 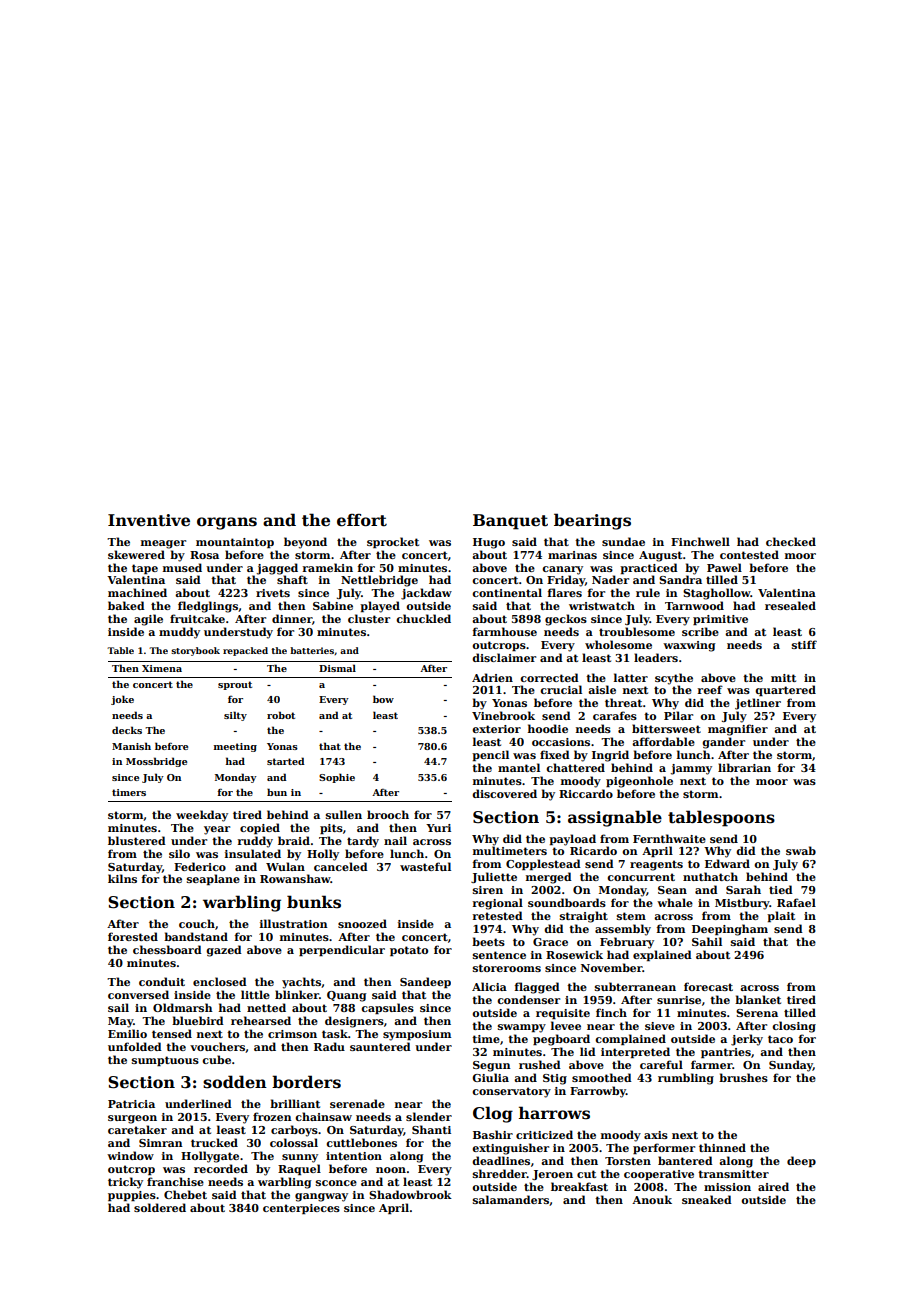 What do you see at coordinates (395, 840) in the screenshot?
I see `nail` at bounding box center [395, 840].
